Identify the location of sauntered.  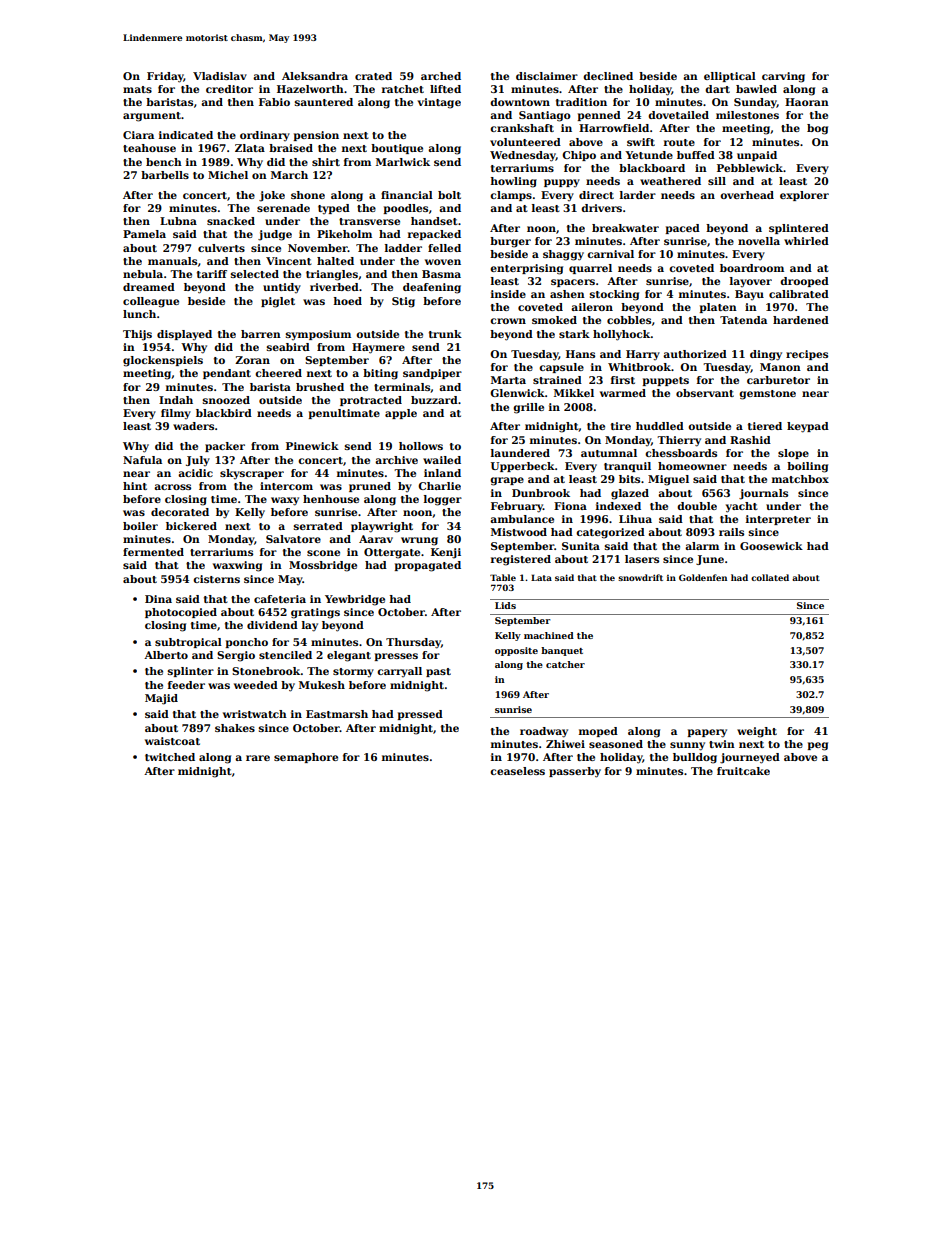
(324, 102).
